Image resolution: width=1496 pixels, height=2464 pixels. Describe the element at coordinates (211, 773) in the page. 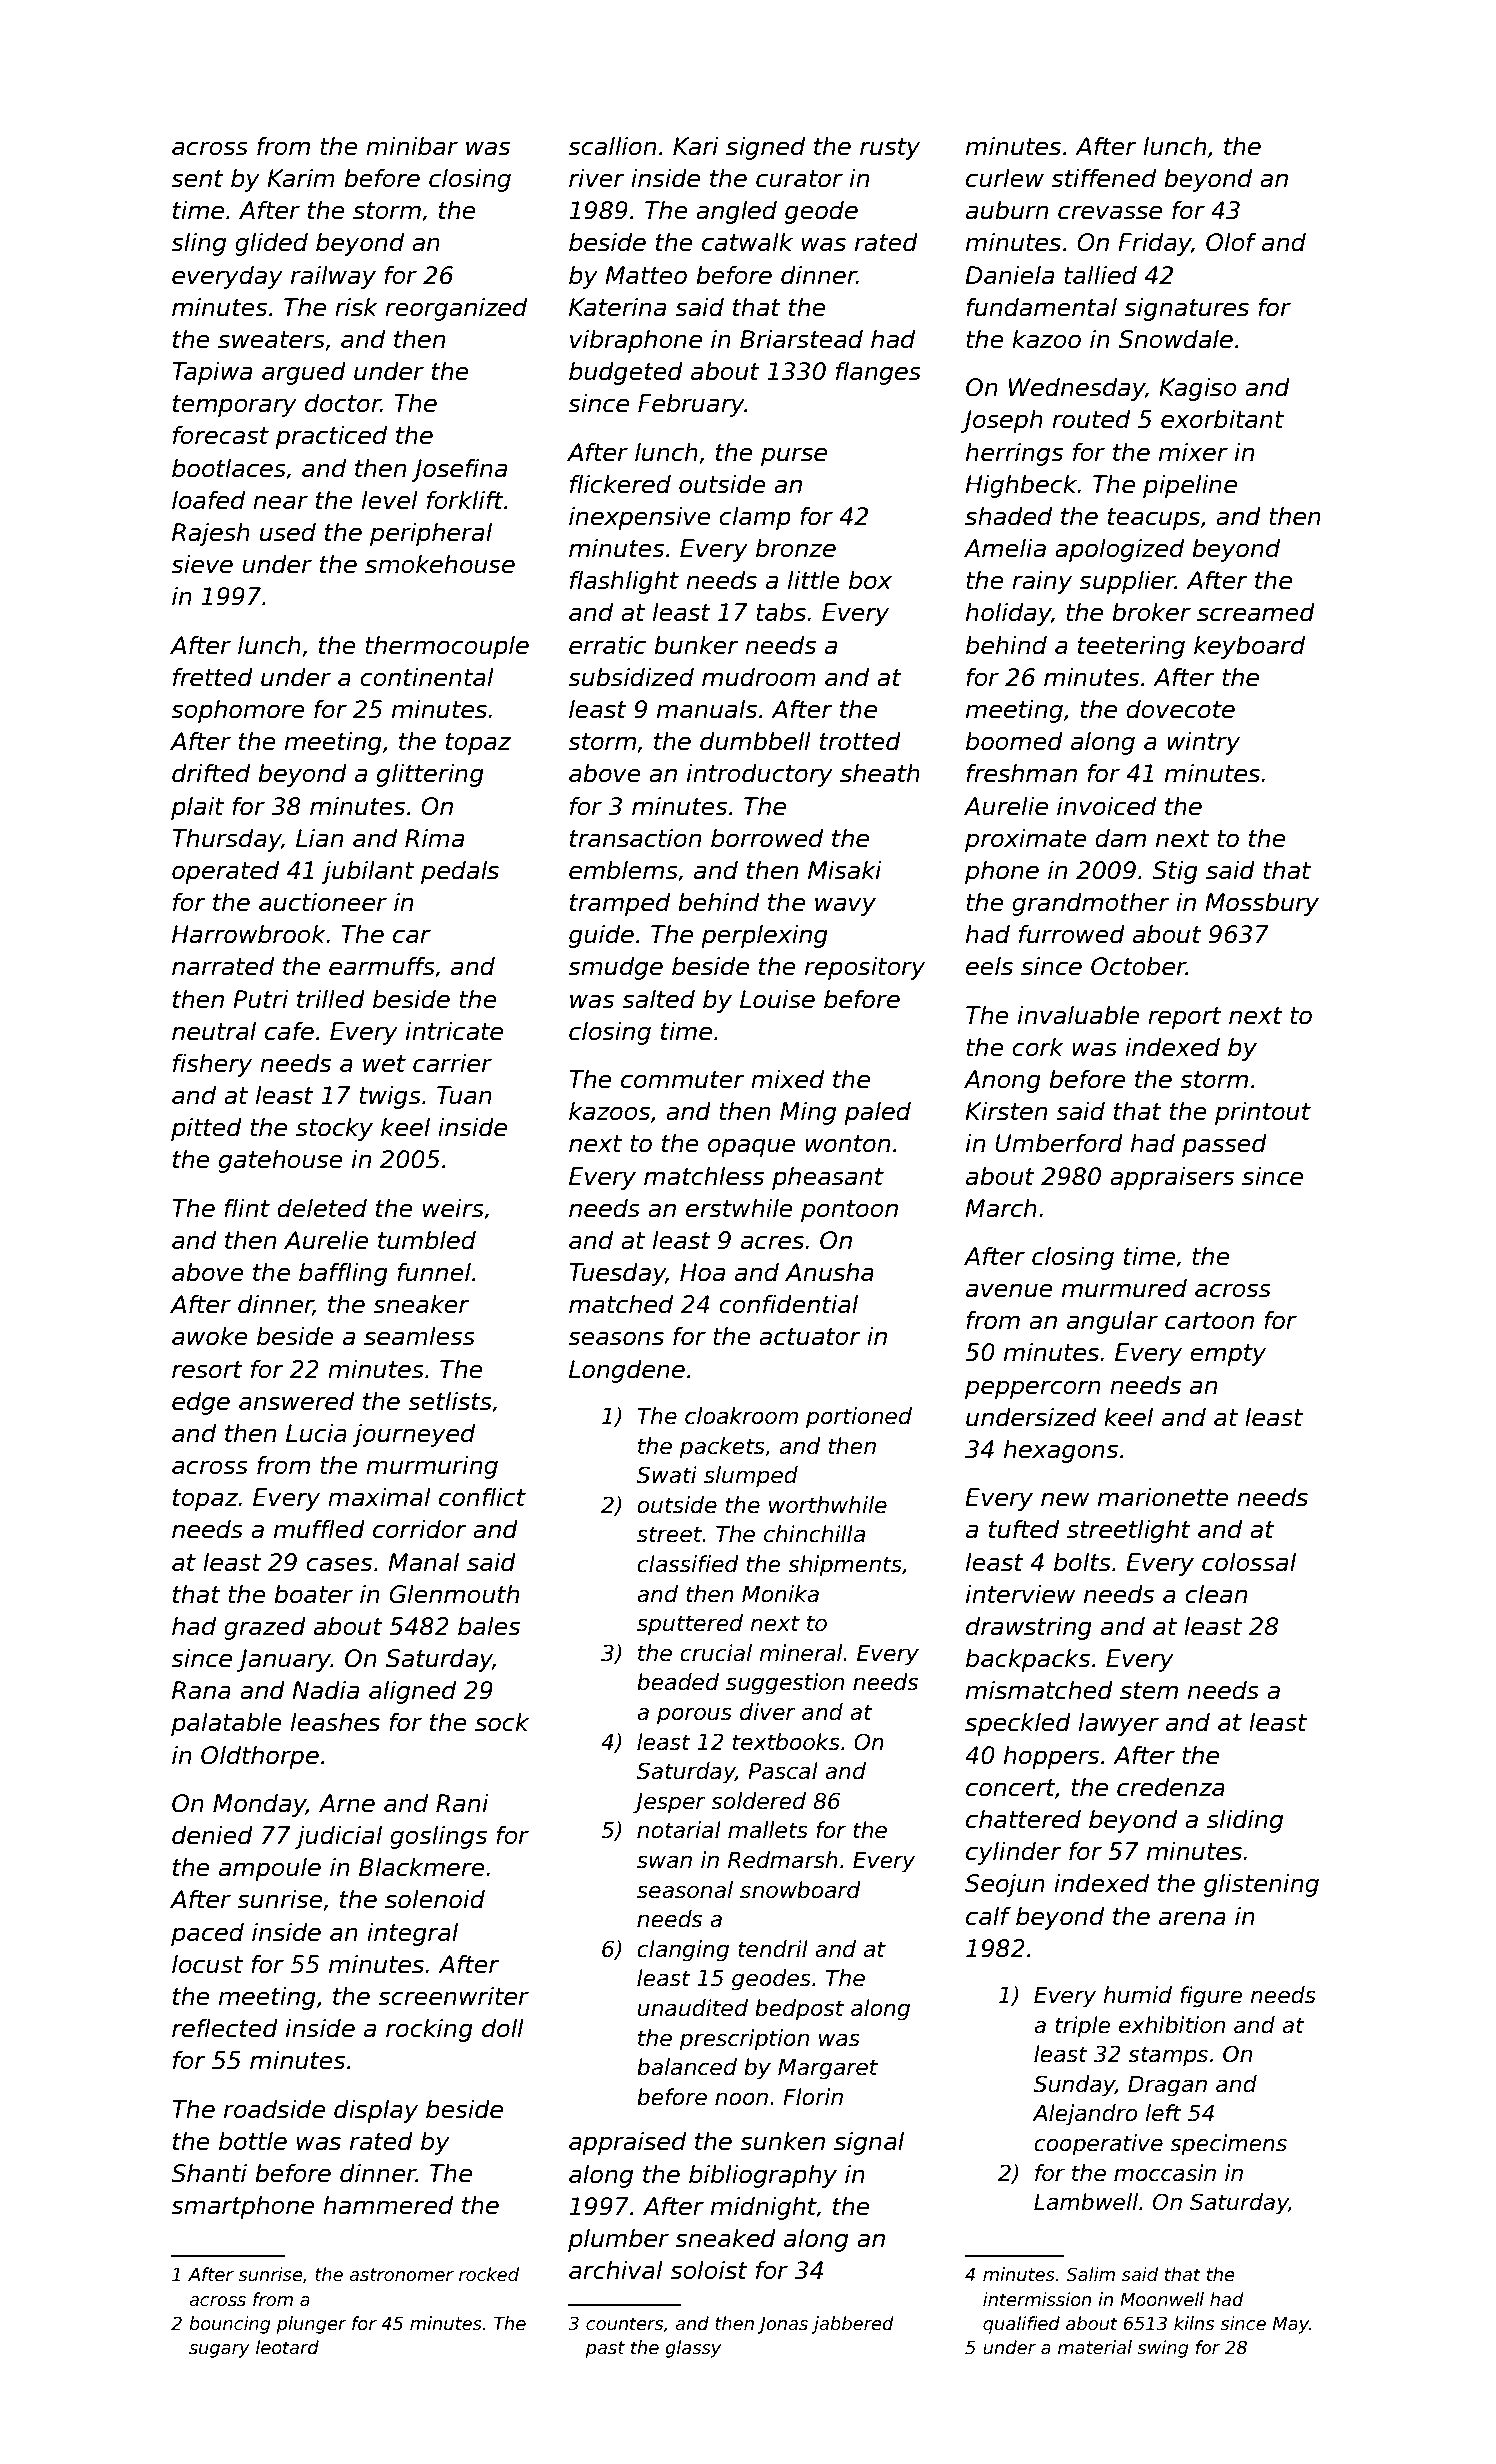

I see `drifted` at that location.
